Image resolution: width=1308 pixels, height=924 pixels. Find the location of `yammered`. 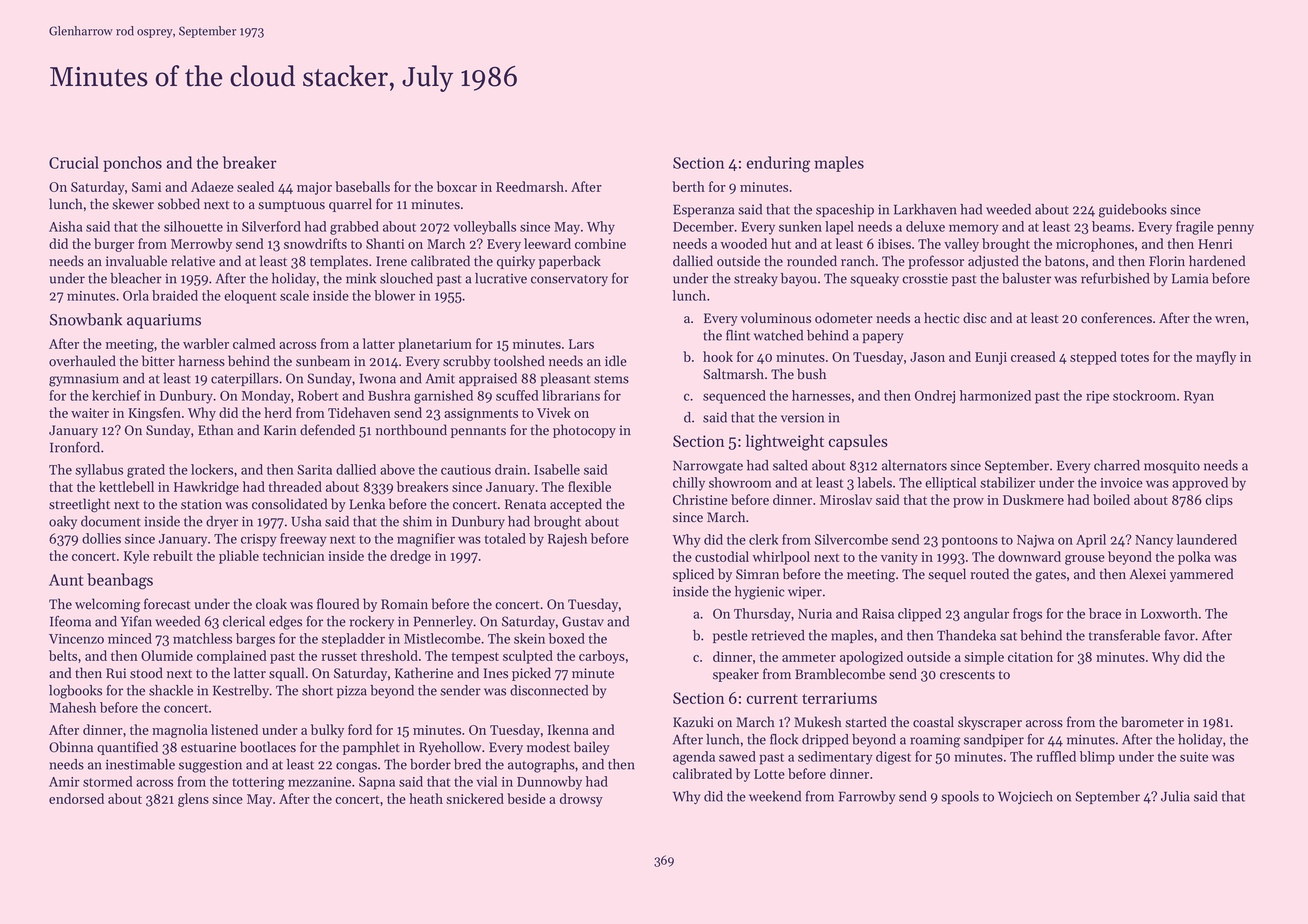

yammered is located at coordinates (1201, 575).
